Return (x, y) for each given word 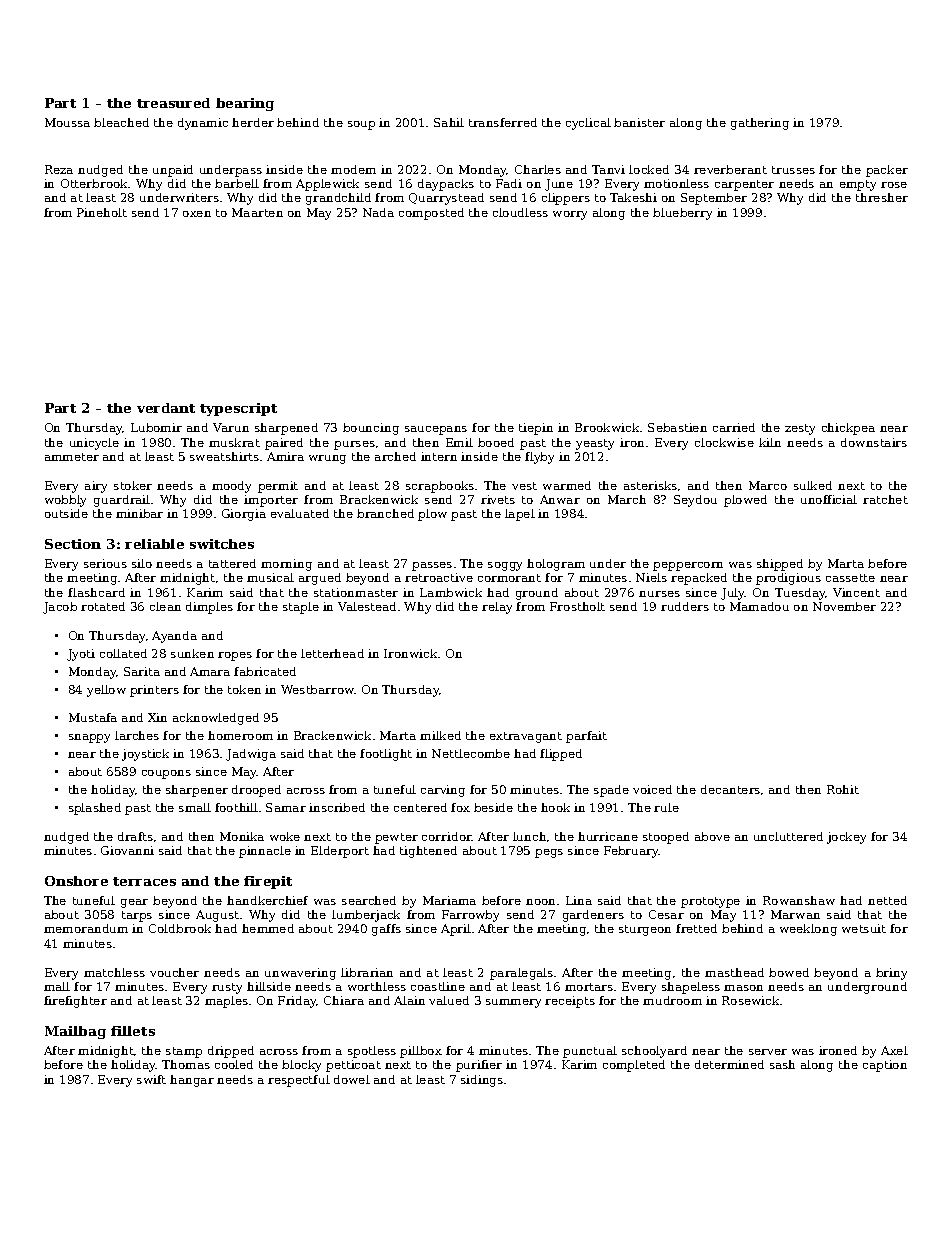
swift (151, 1079)
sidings (482, 1081)
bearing (245, 104)
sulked (813, 485)
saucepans (436, 430)
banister (639, 122)
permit (278, 487)
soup (361, 125)
